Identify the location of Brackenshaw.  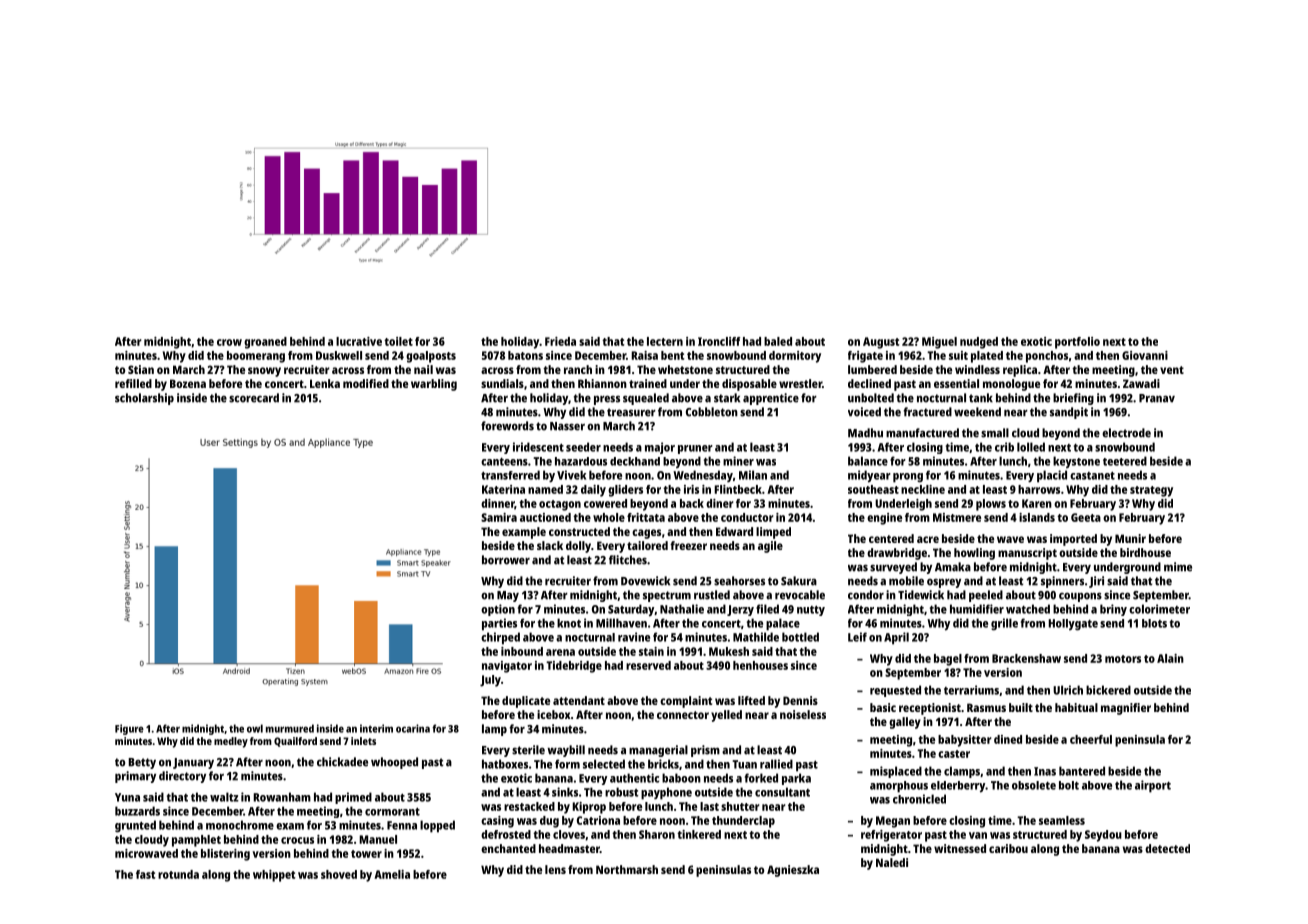
(1026, 658).
